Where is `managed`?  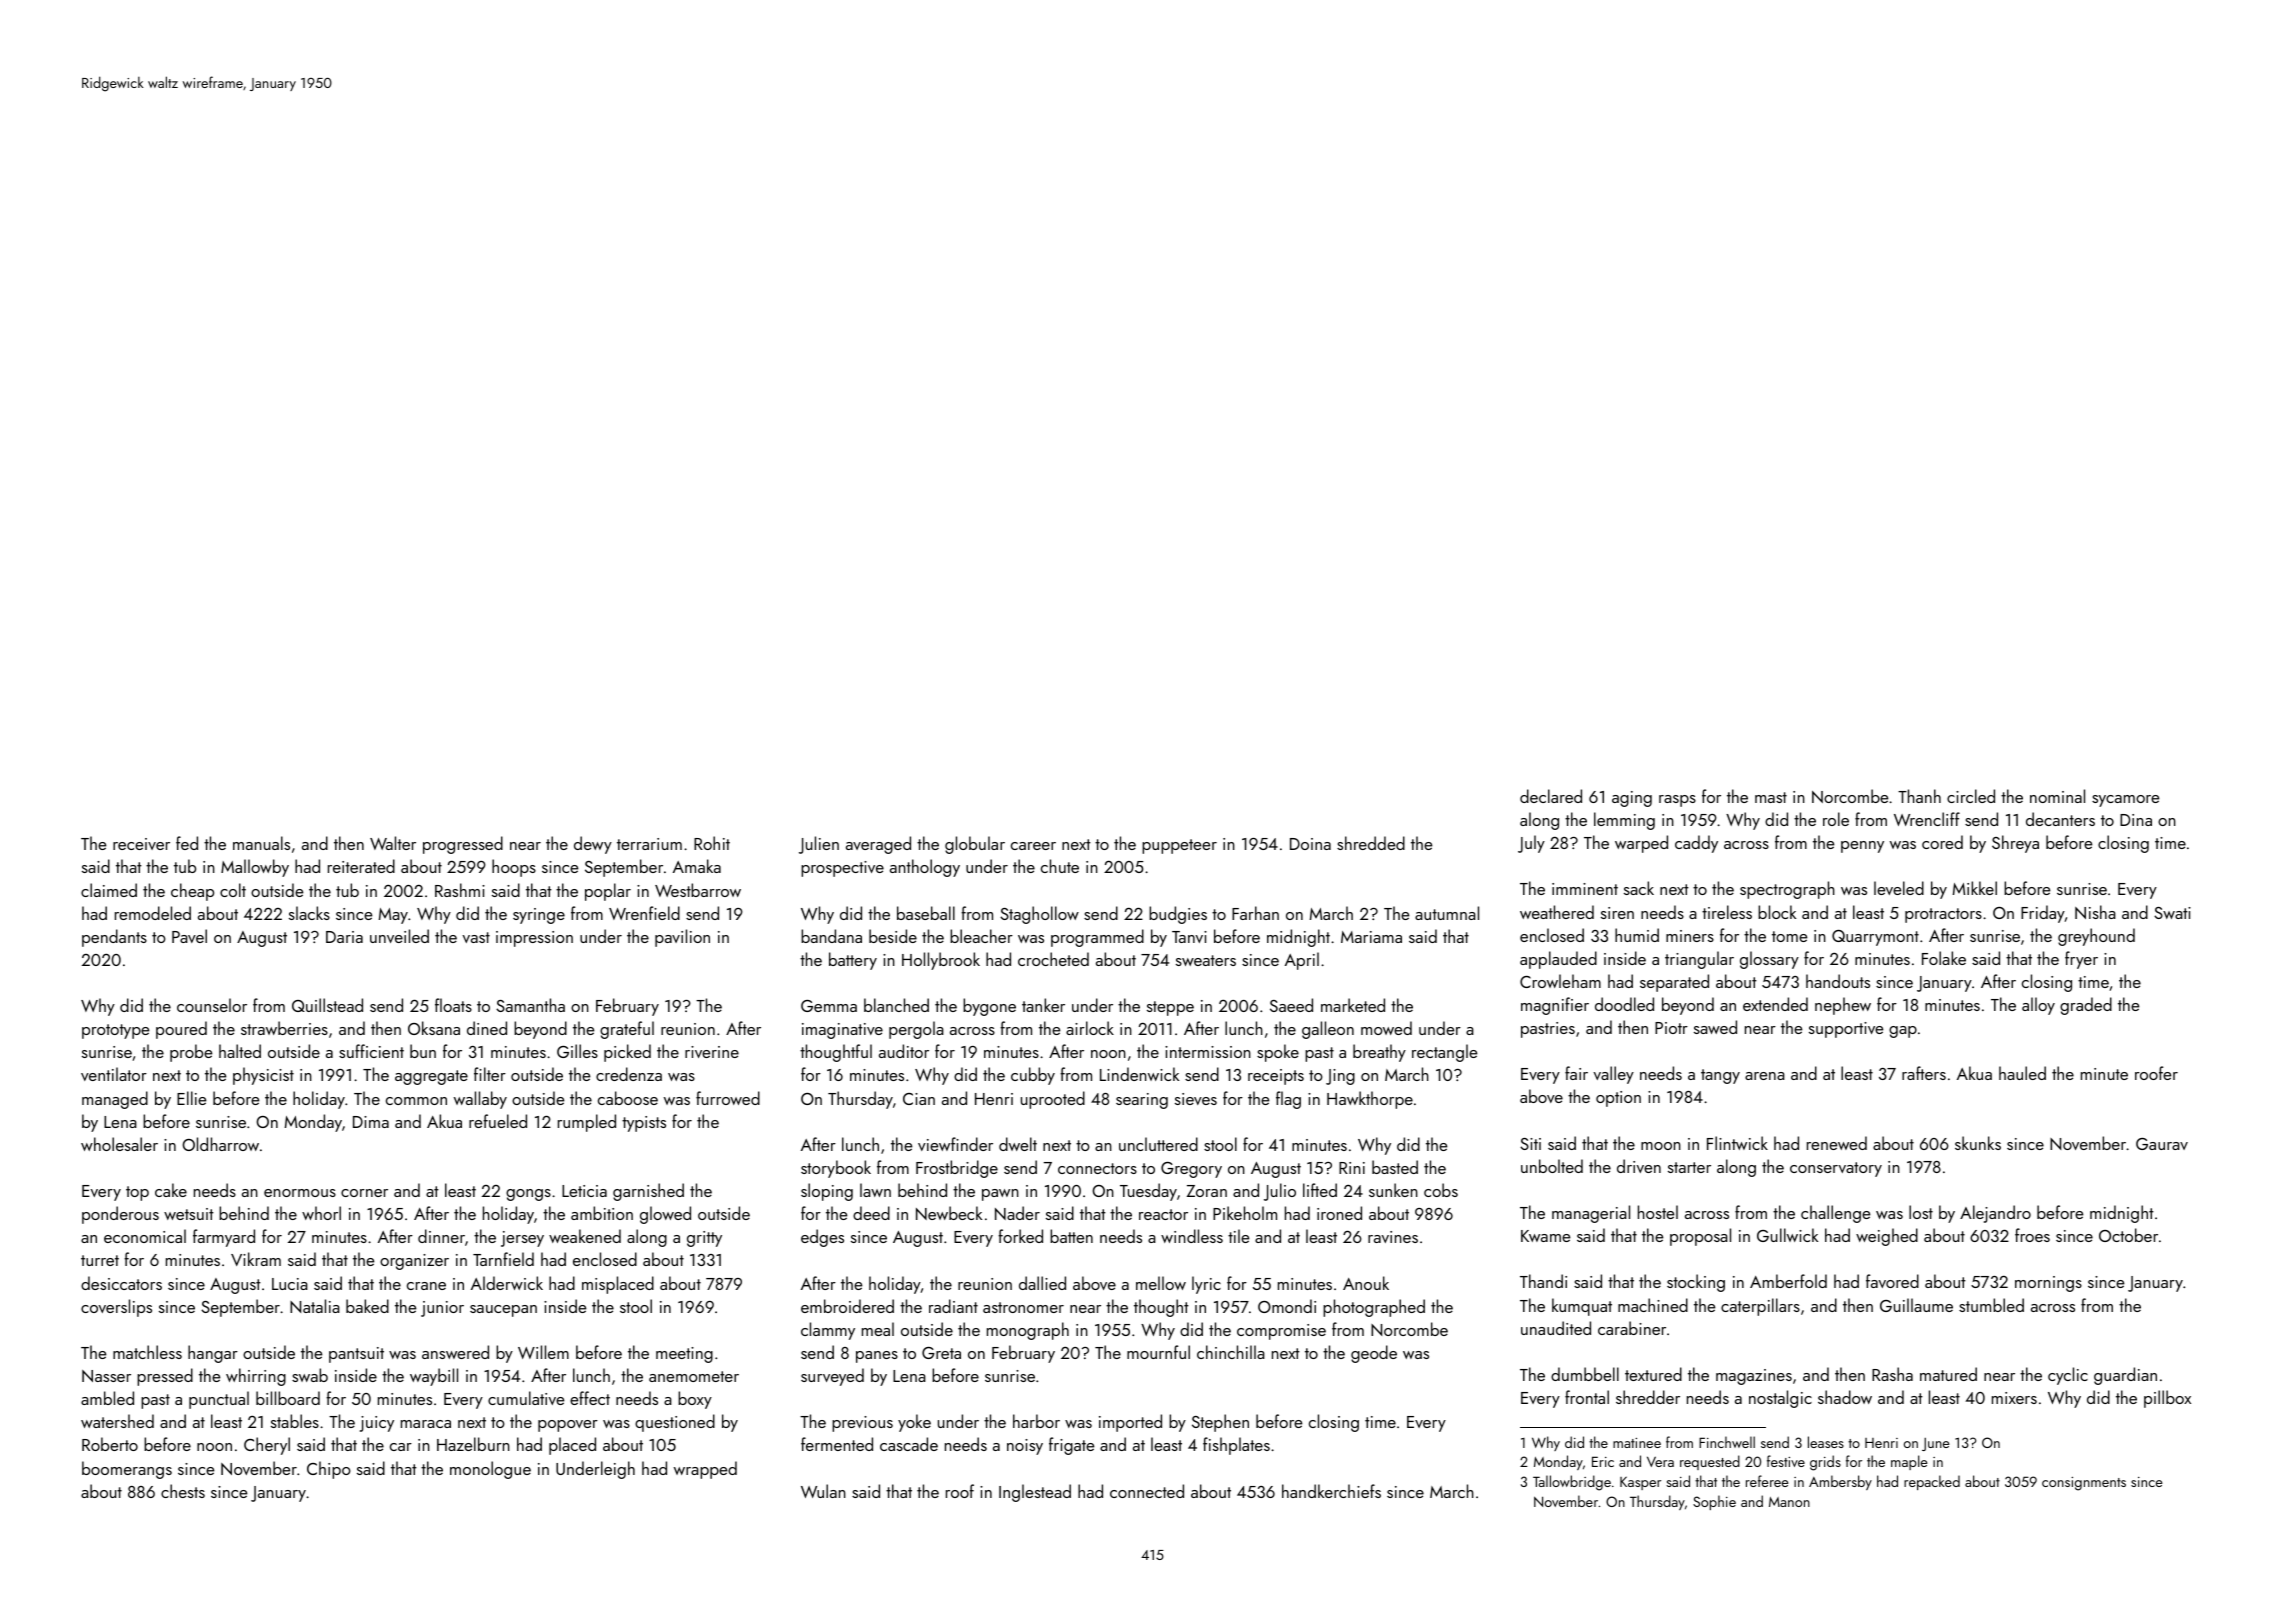
managed is located at coordinates (115, 1100).
